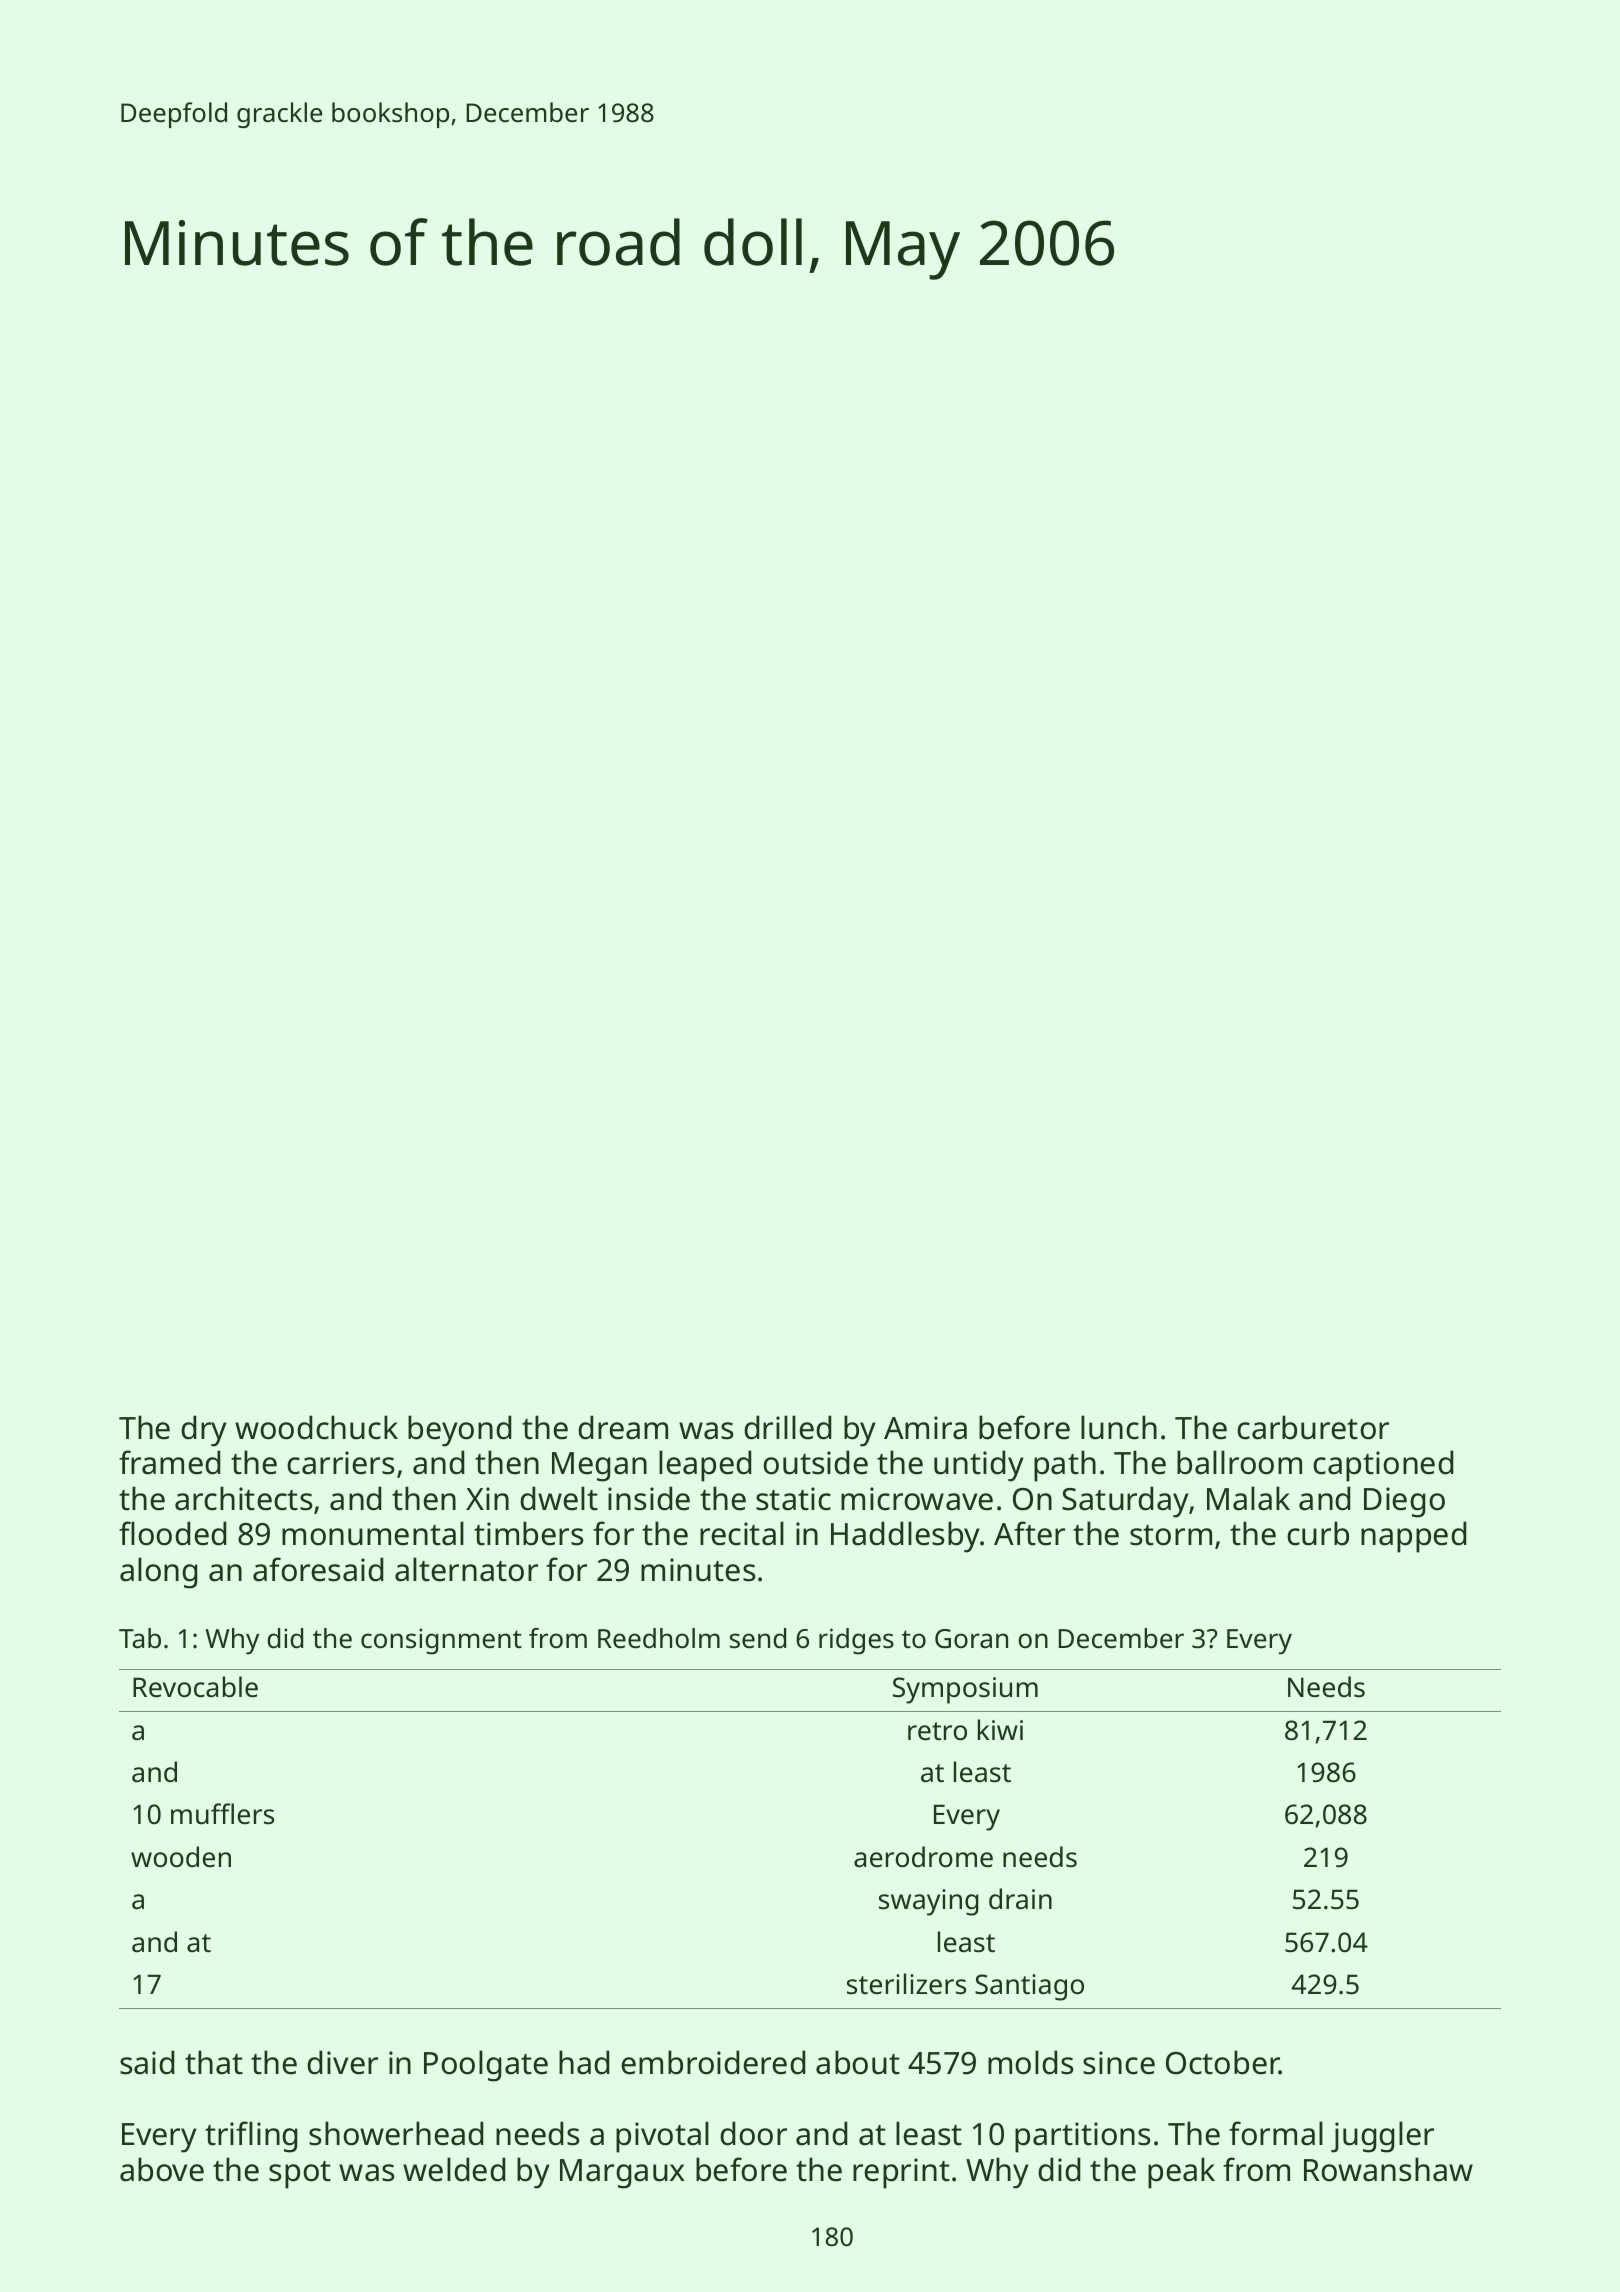  I want to click on mufflers, so click(222, 1814).
